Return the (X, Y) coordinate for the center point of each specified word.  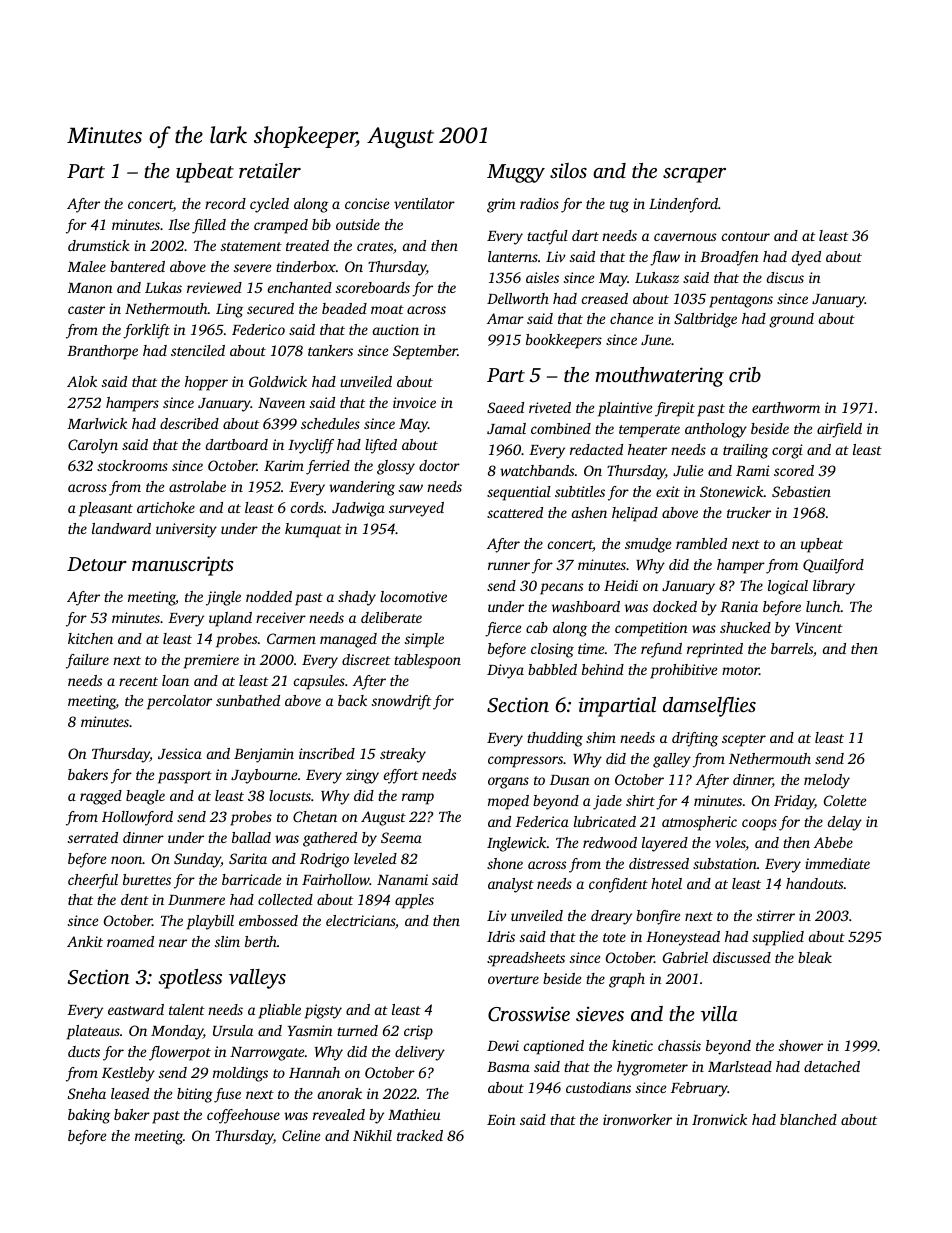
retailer (270, 170)
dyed (806, 258)
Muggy (516, 173)
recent (138, 681)
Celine (301, 1135)
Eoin (501, 1119)
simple (424, 640)
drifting (695, 739)
